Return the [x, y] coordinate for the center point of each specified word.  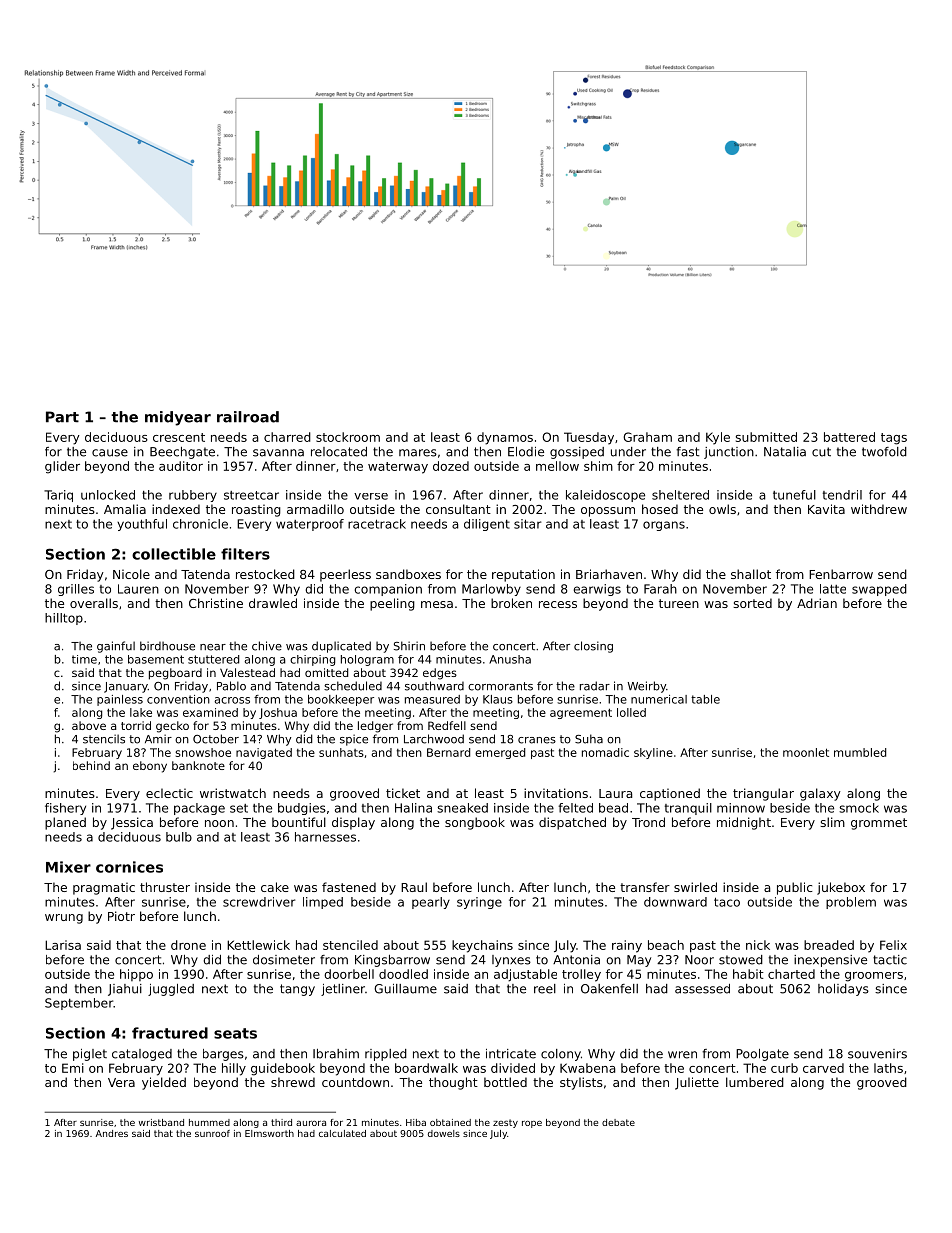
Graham [647, 437]
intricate [511, 1054]
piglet [90, 1055]
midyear [178, 418]
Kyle [718, 438]
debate [618, 1122]
